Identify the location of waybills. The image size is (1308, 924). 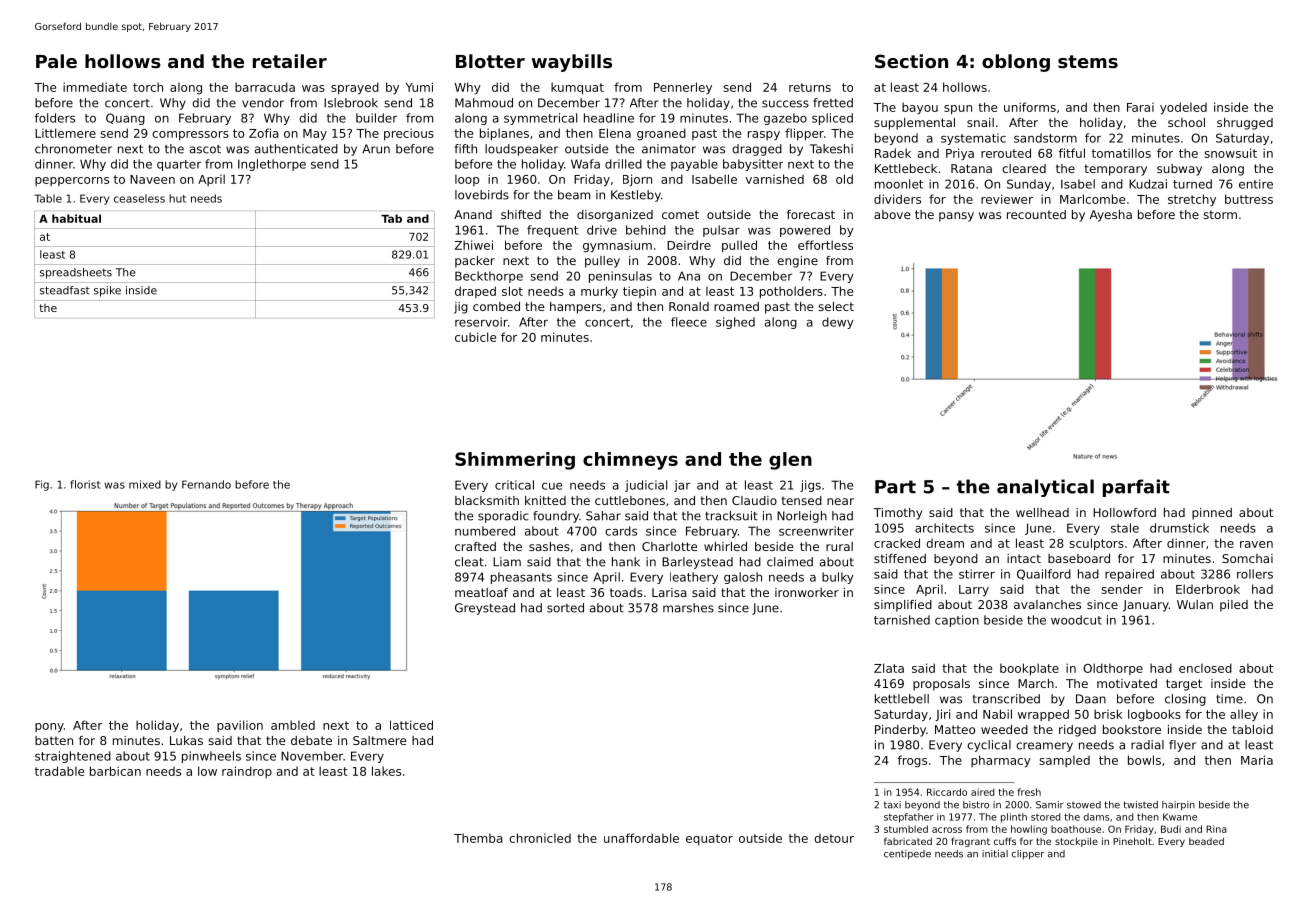
(572, 63).
